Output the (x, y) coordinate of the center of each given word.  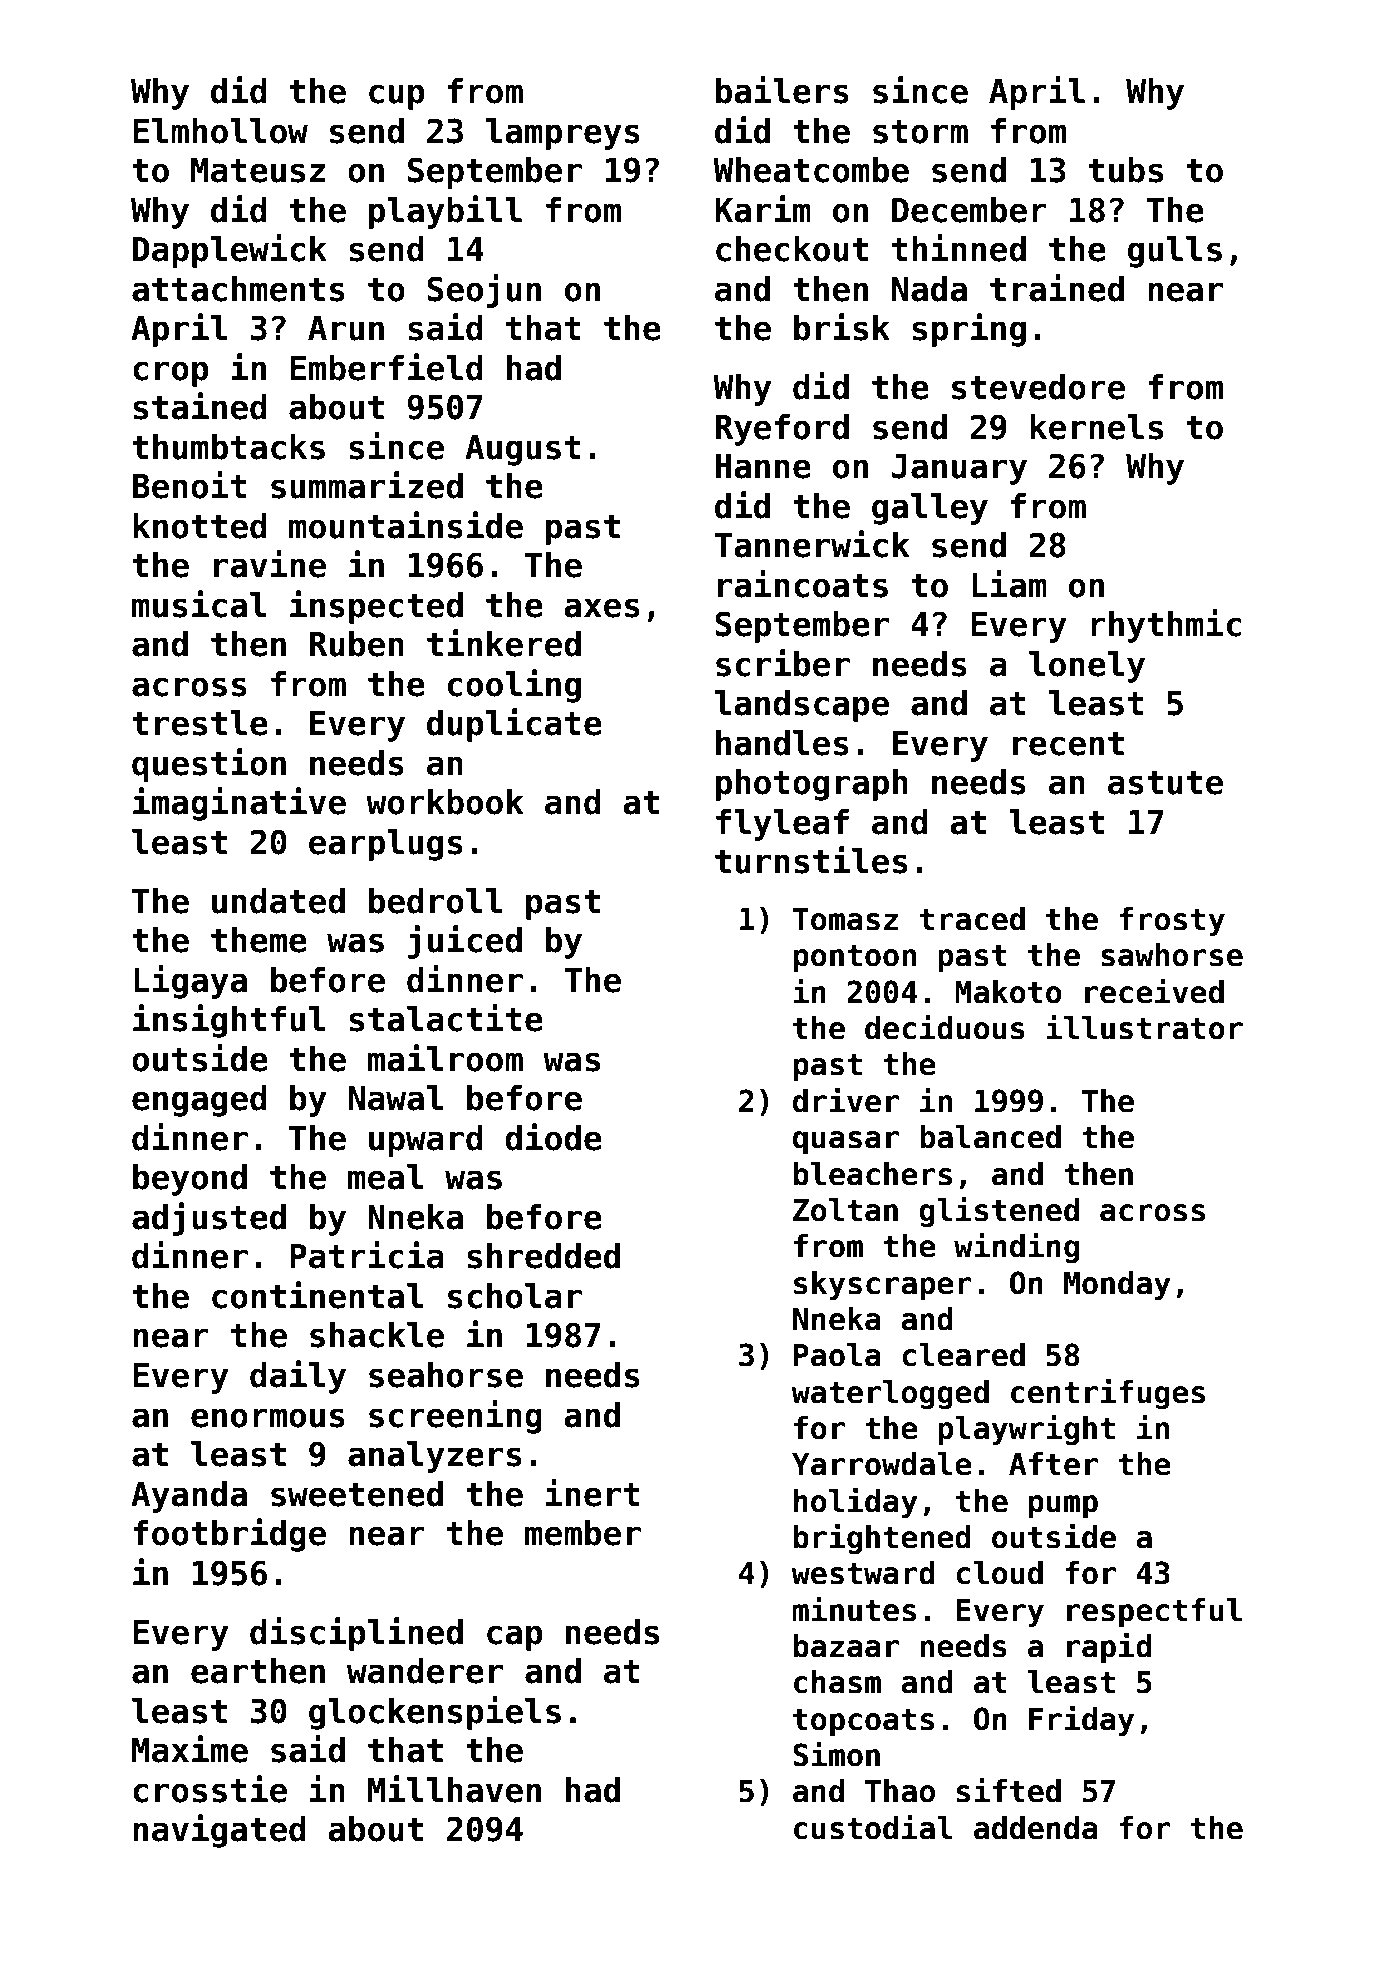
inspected (376, 607)
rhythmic (1166, 626)
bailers (782, 90)
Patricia (367, 1255)
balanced (990, 1137)
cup (397, 97)
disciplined (356, 1634)
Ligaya (190, 982)
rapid (1109, 1647)
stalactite (446, 1018)
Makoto (1008, 992)
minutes (854, 1609)
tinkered (504, 643)
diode (553, 1137)
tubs (1125, 170)
